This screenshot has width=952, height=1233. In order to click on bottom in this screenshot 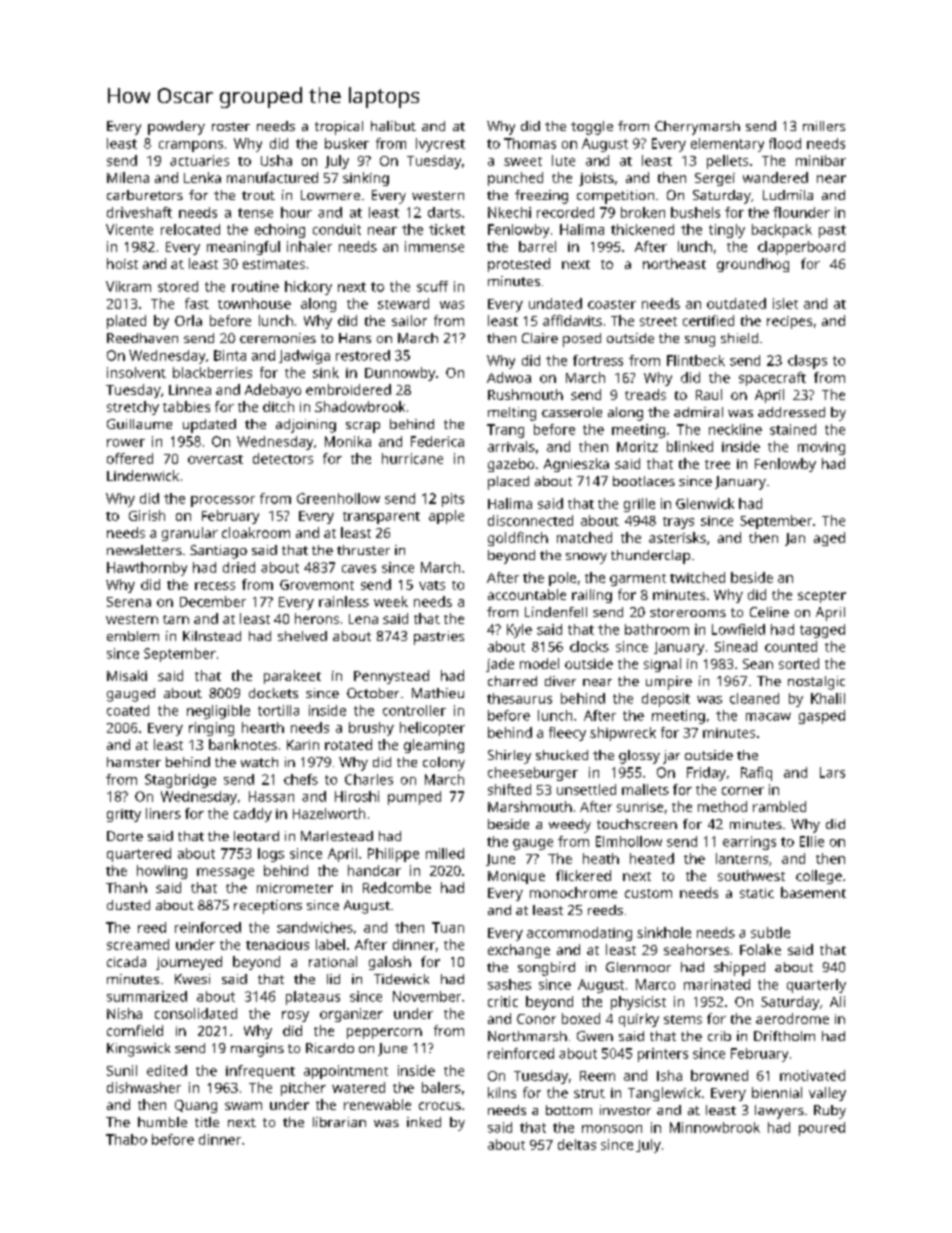, I will do `click(569, 1110)`.
